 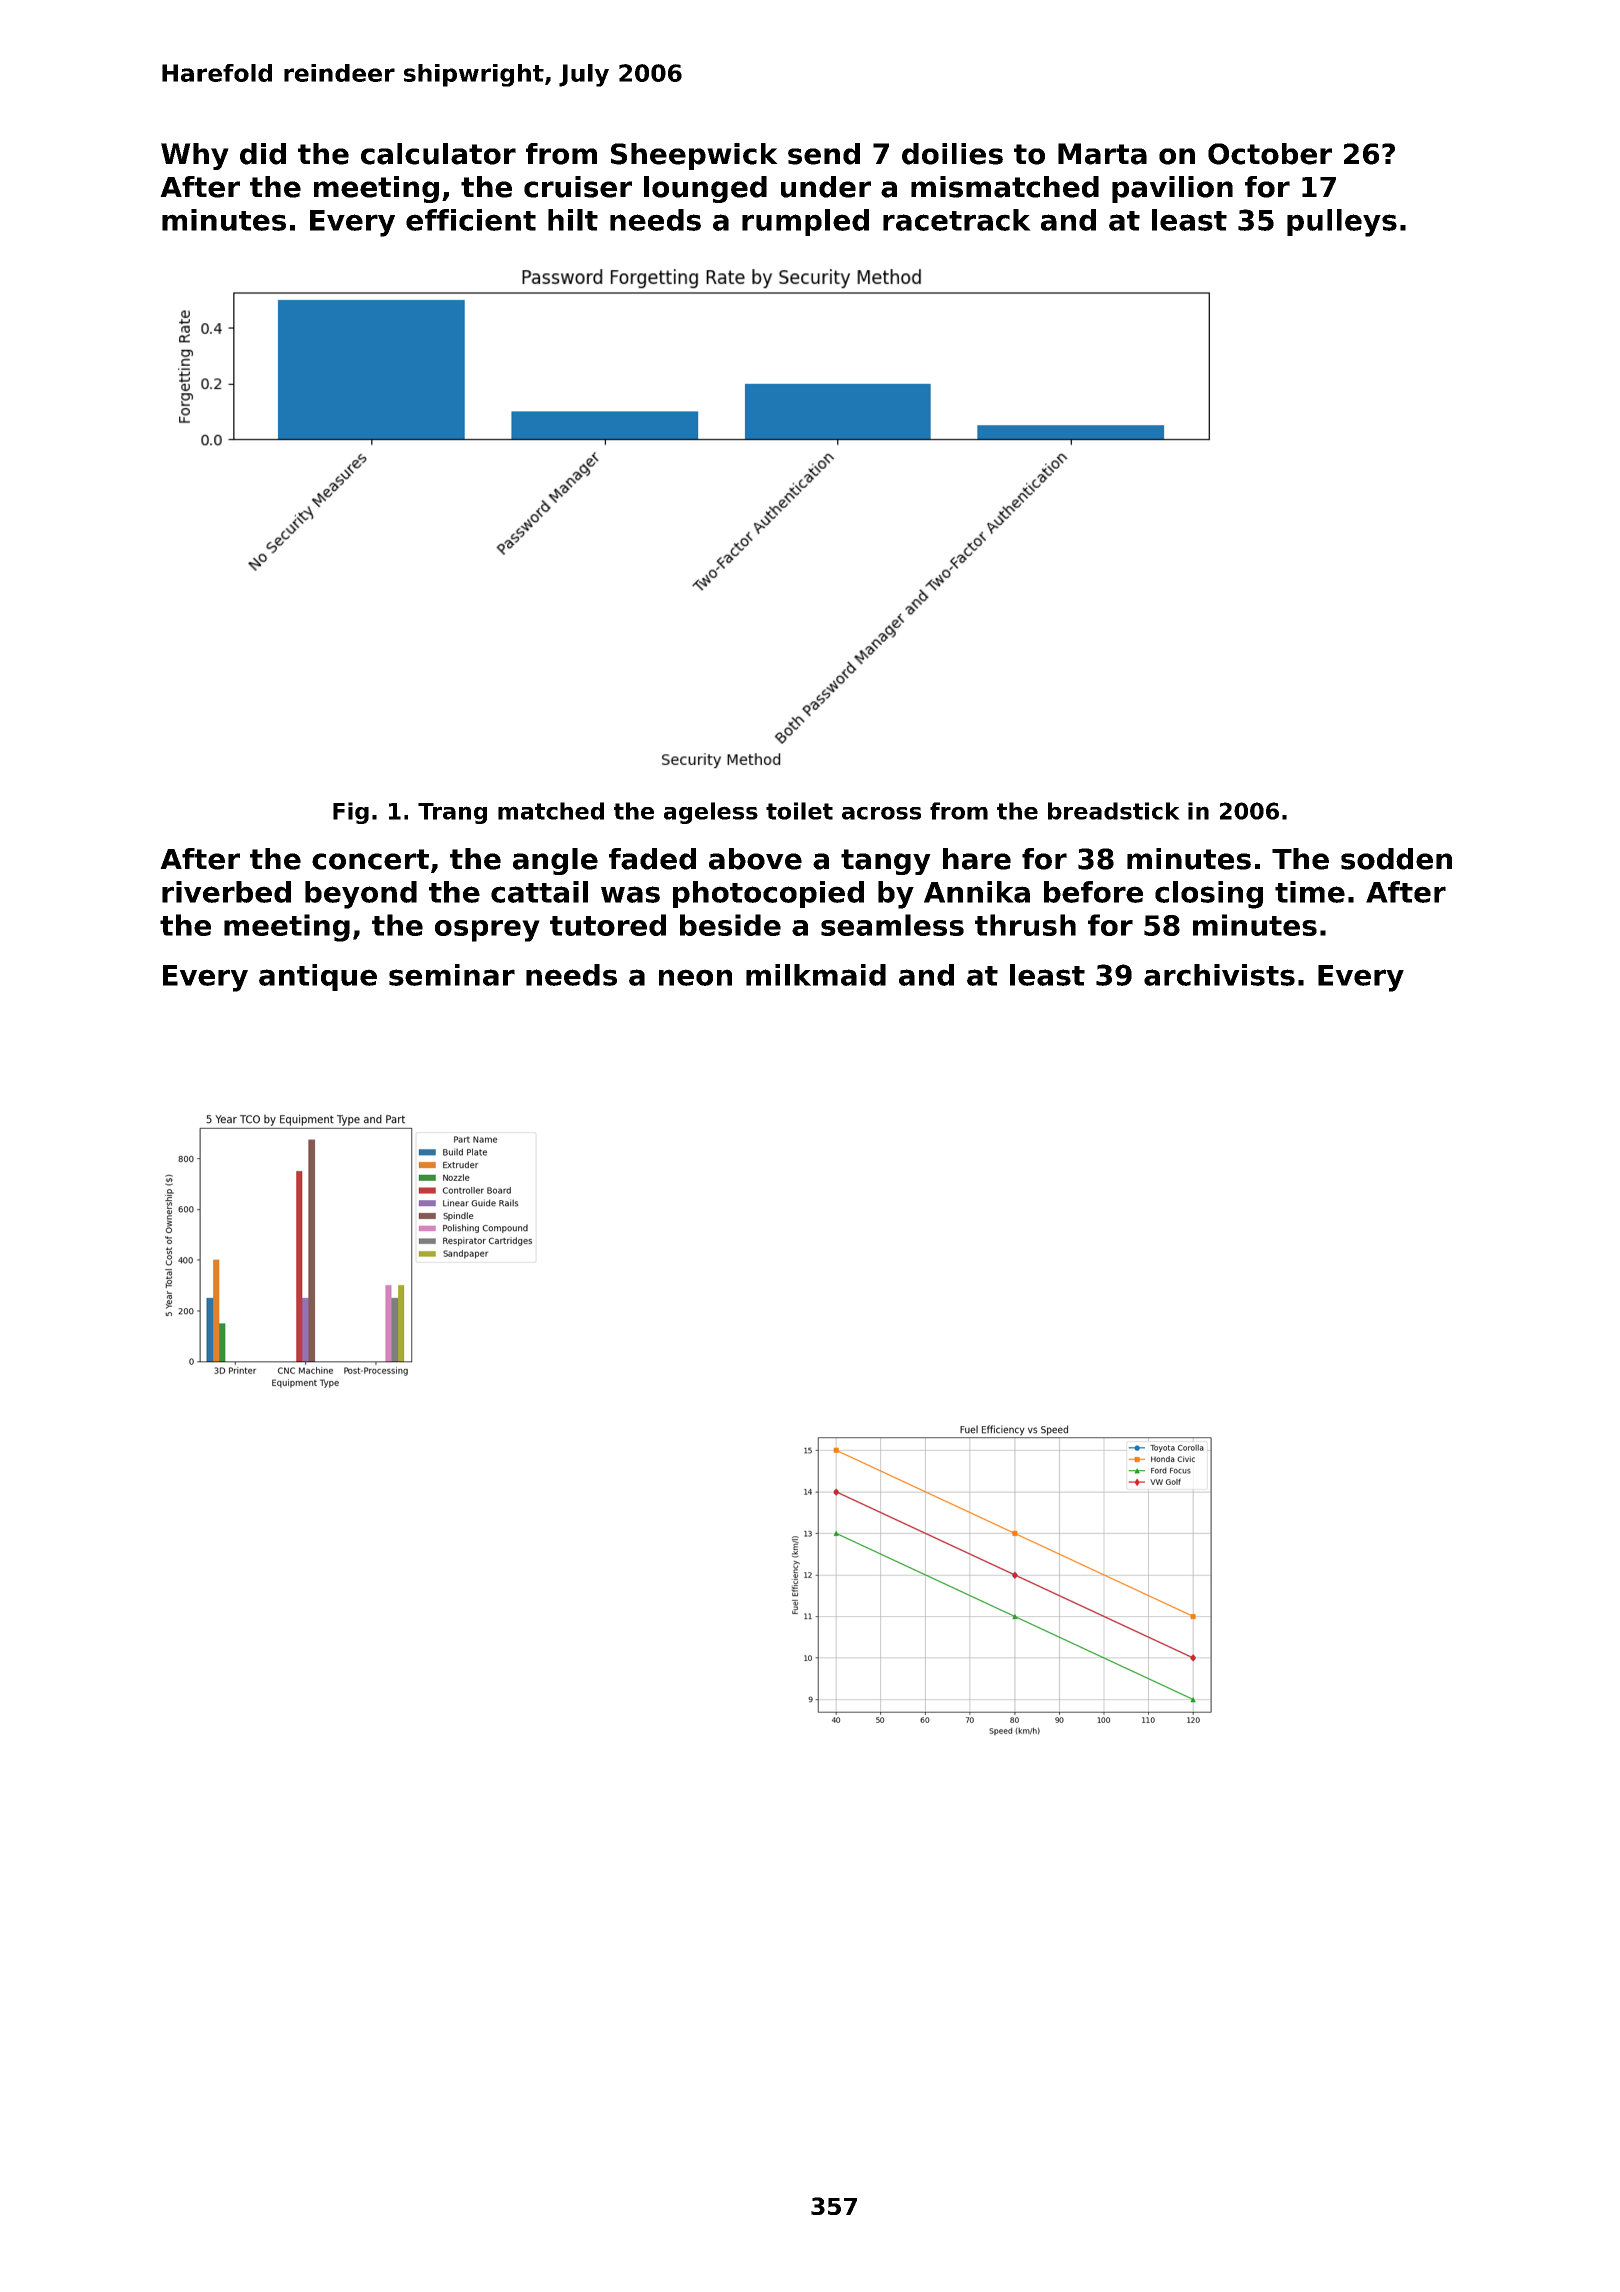 I want to click on rumpled, so click(x=805, y=222).
